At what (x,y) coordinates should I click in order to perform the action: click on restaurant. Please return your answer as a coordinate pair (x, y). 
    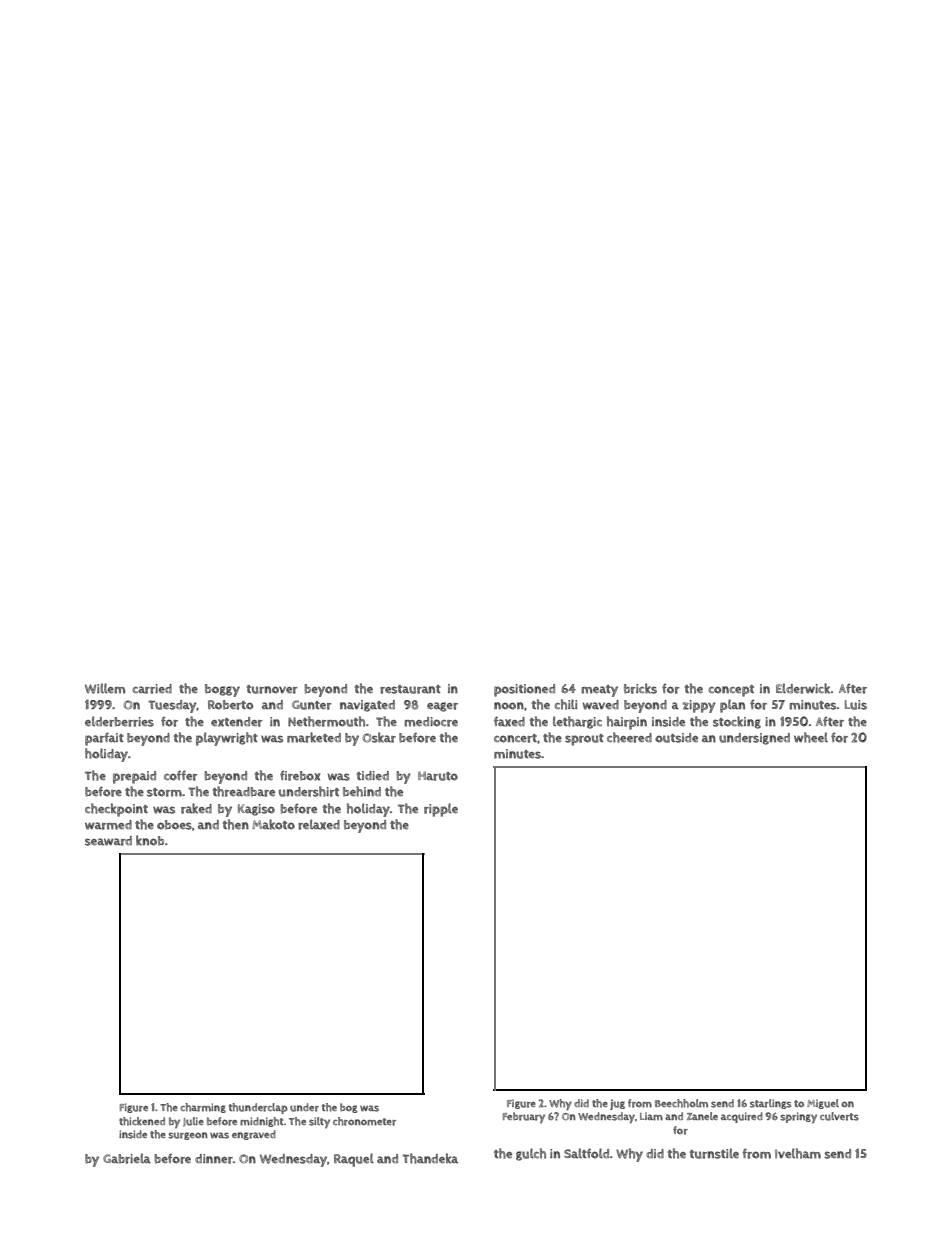
    Looking at the image, I should click on (410, 689).
